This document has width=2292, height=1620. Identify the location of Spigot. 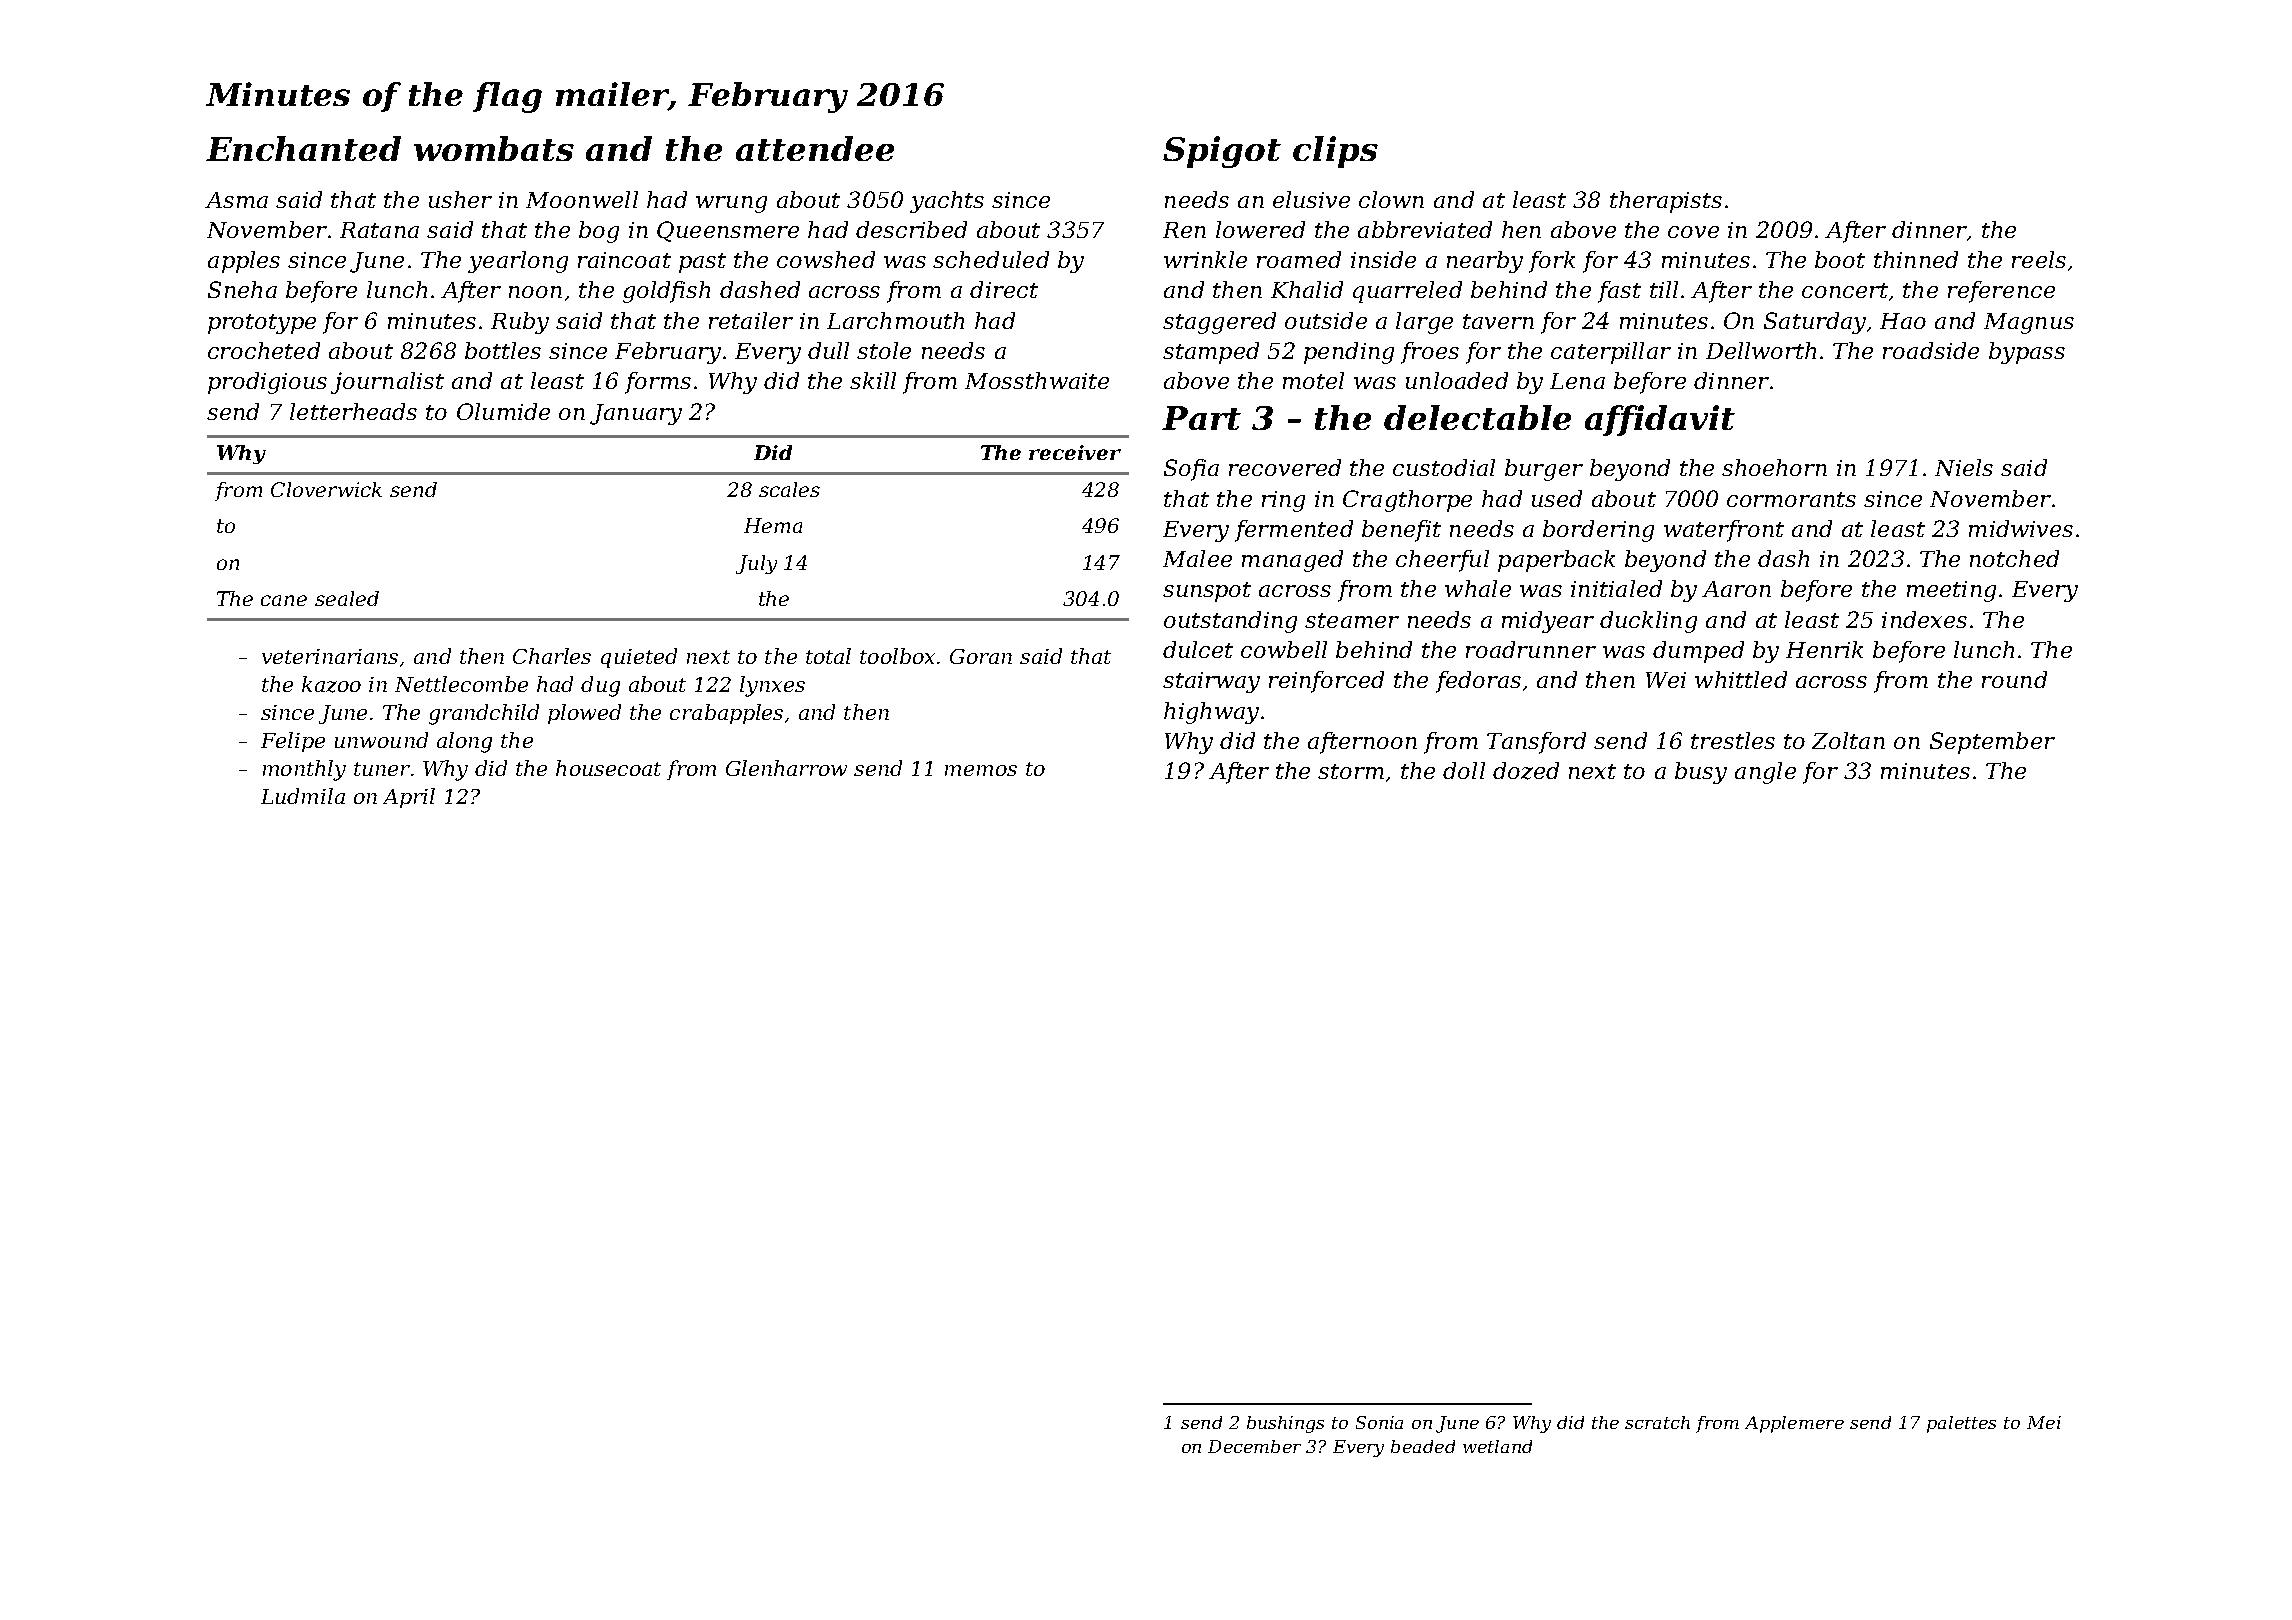
(1222, 152).
